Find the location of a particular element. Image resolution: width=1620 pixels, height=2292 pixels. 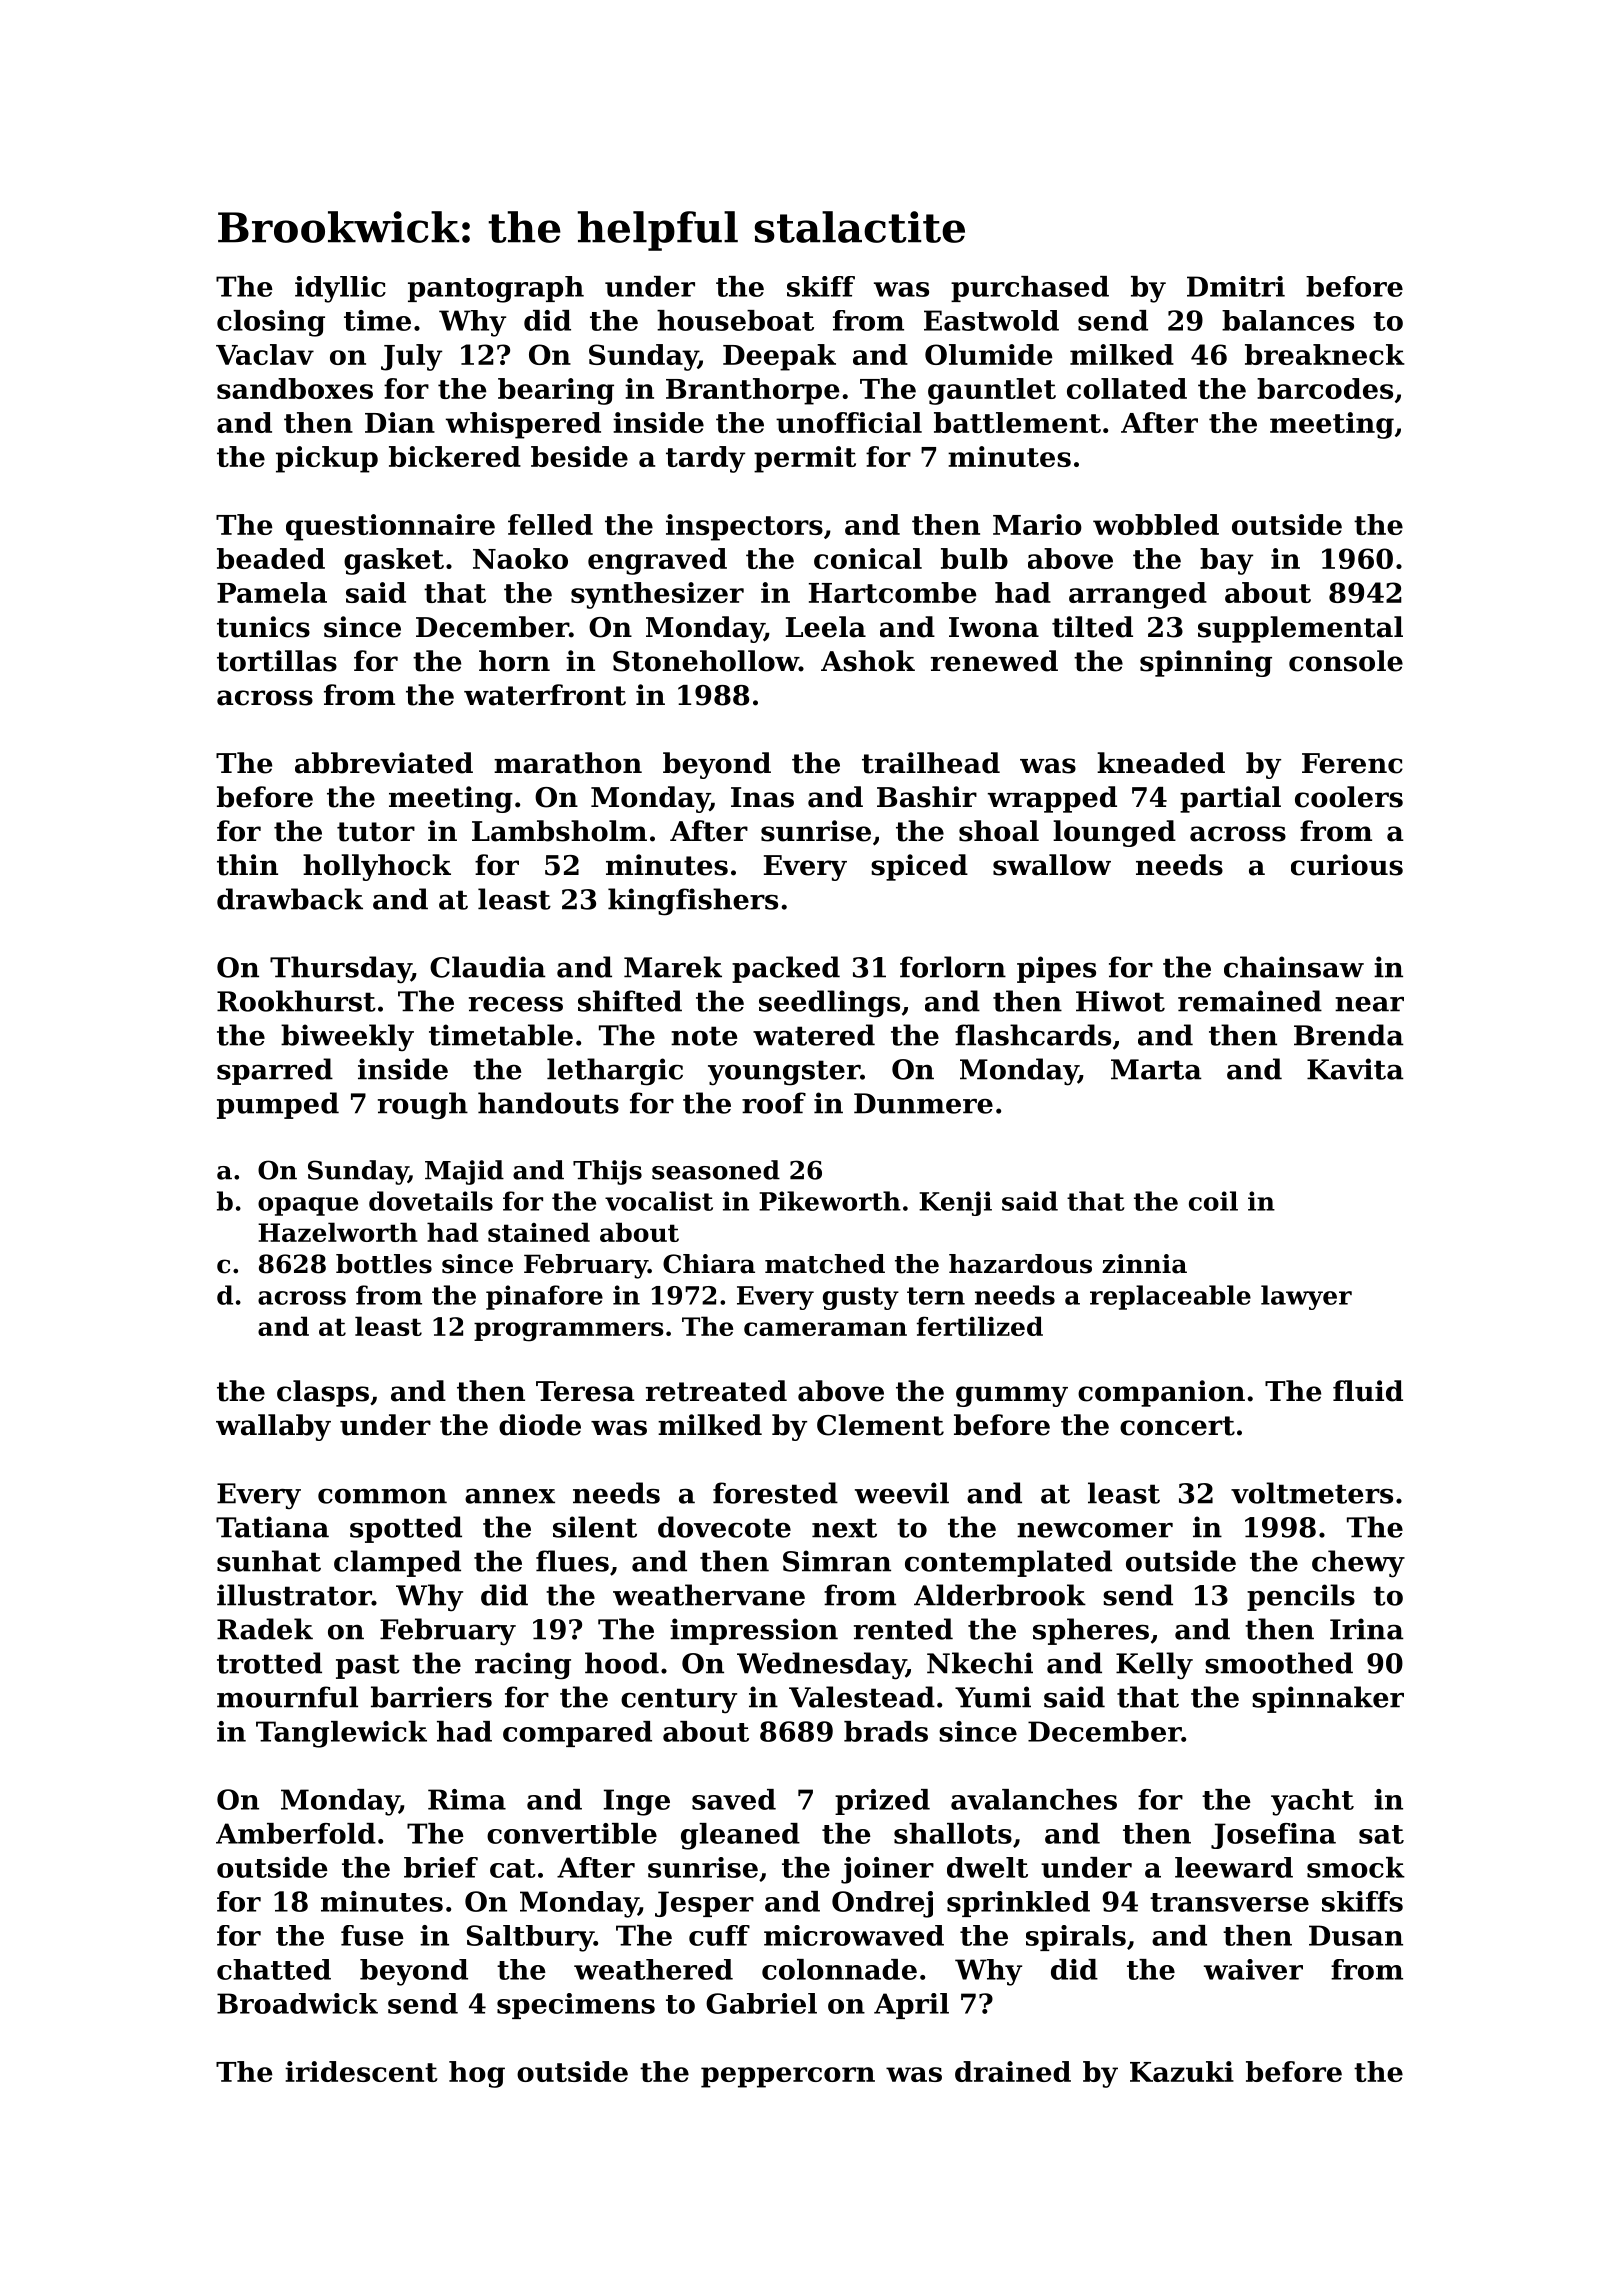

cat is located at coordinates (513, 1868).
